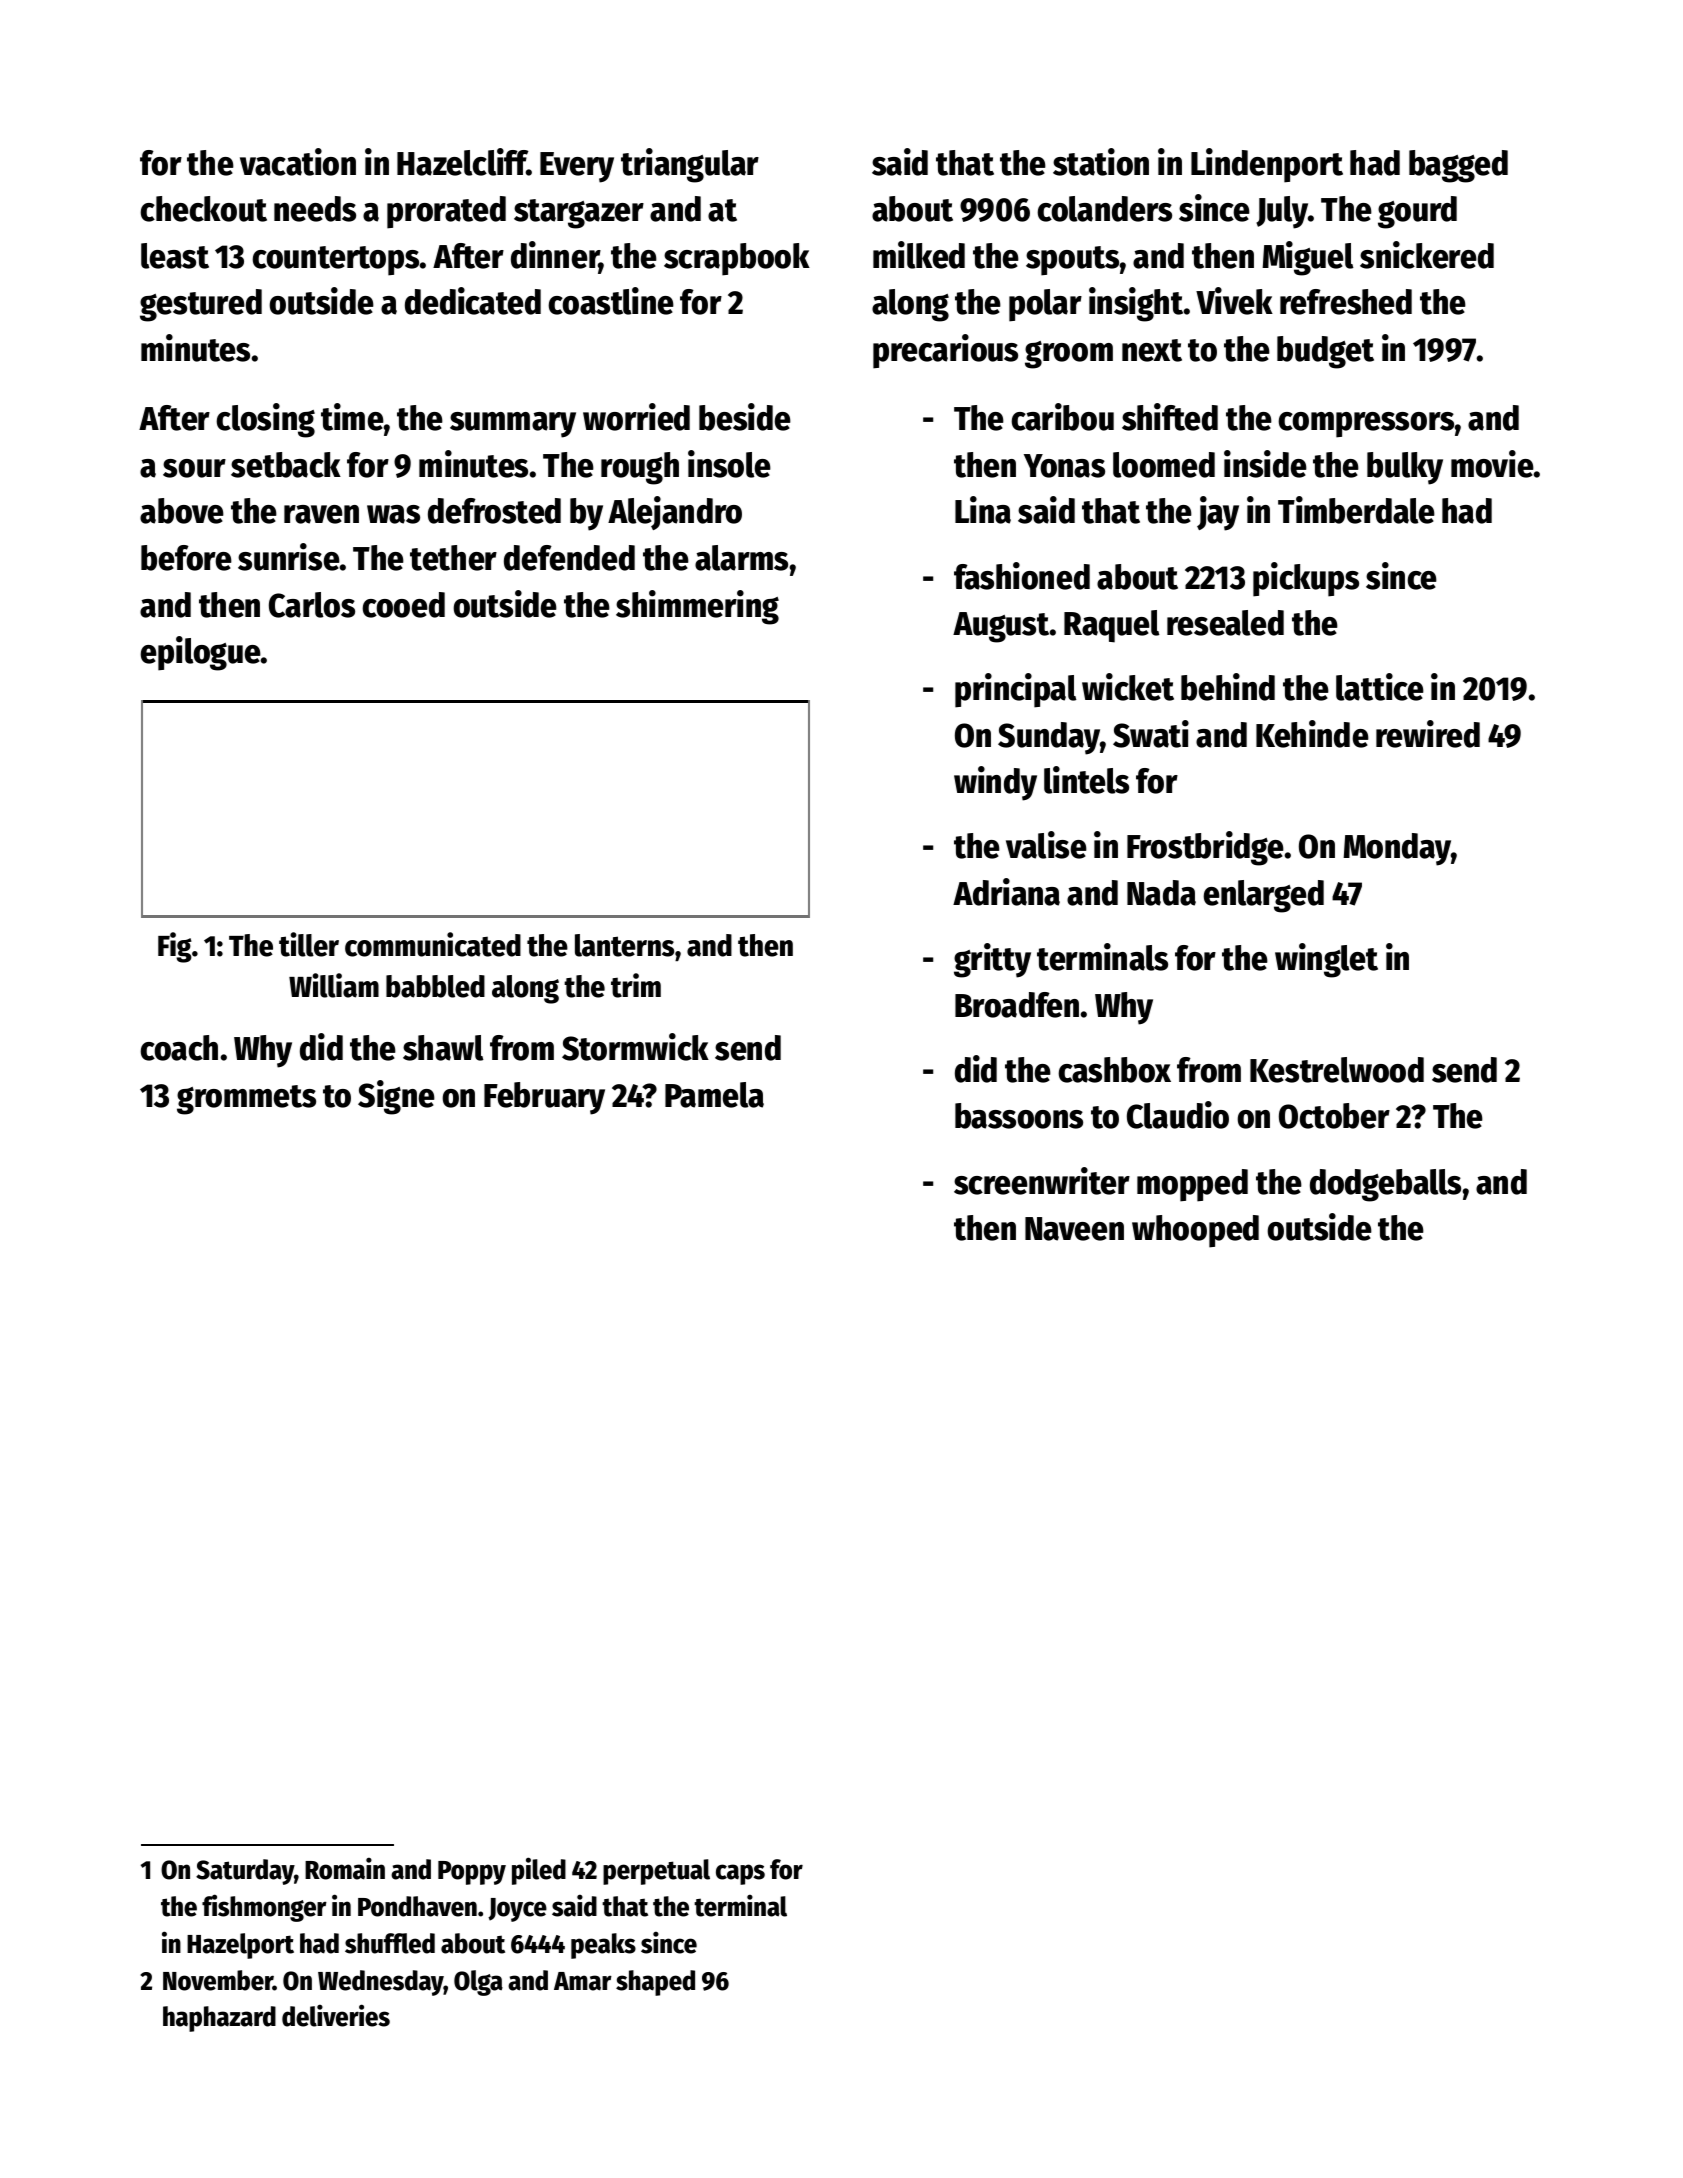 The image size is (1683, 2178). Describe the element at coordinates (298, 162) in the image. I see `vacation` at that location.
